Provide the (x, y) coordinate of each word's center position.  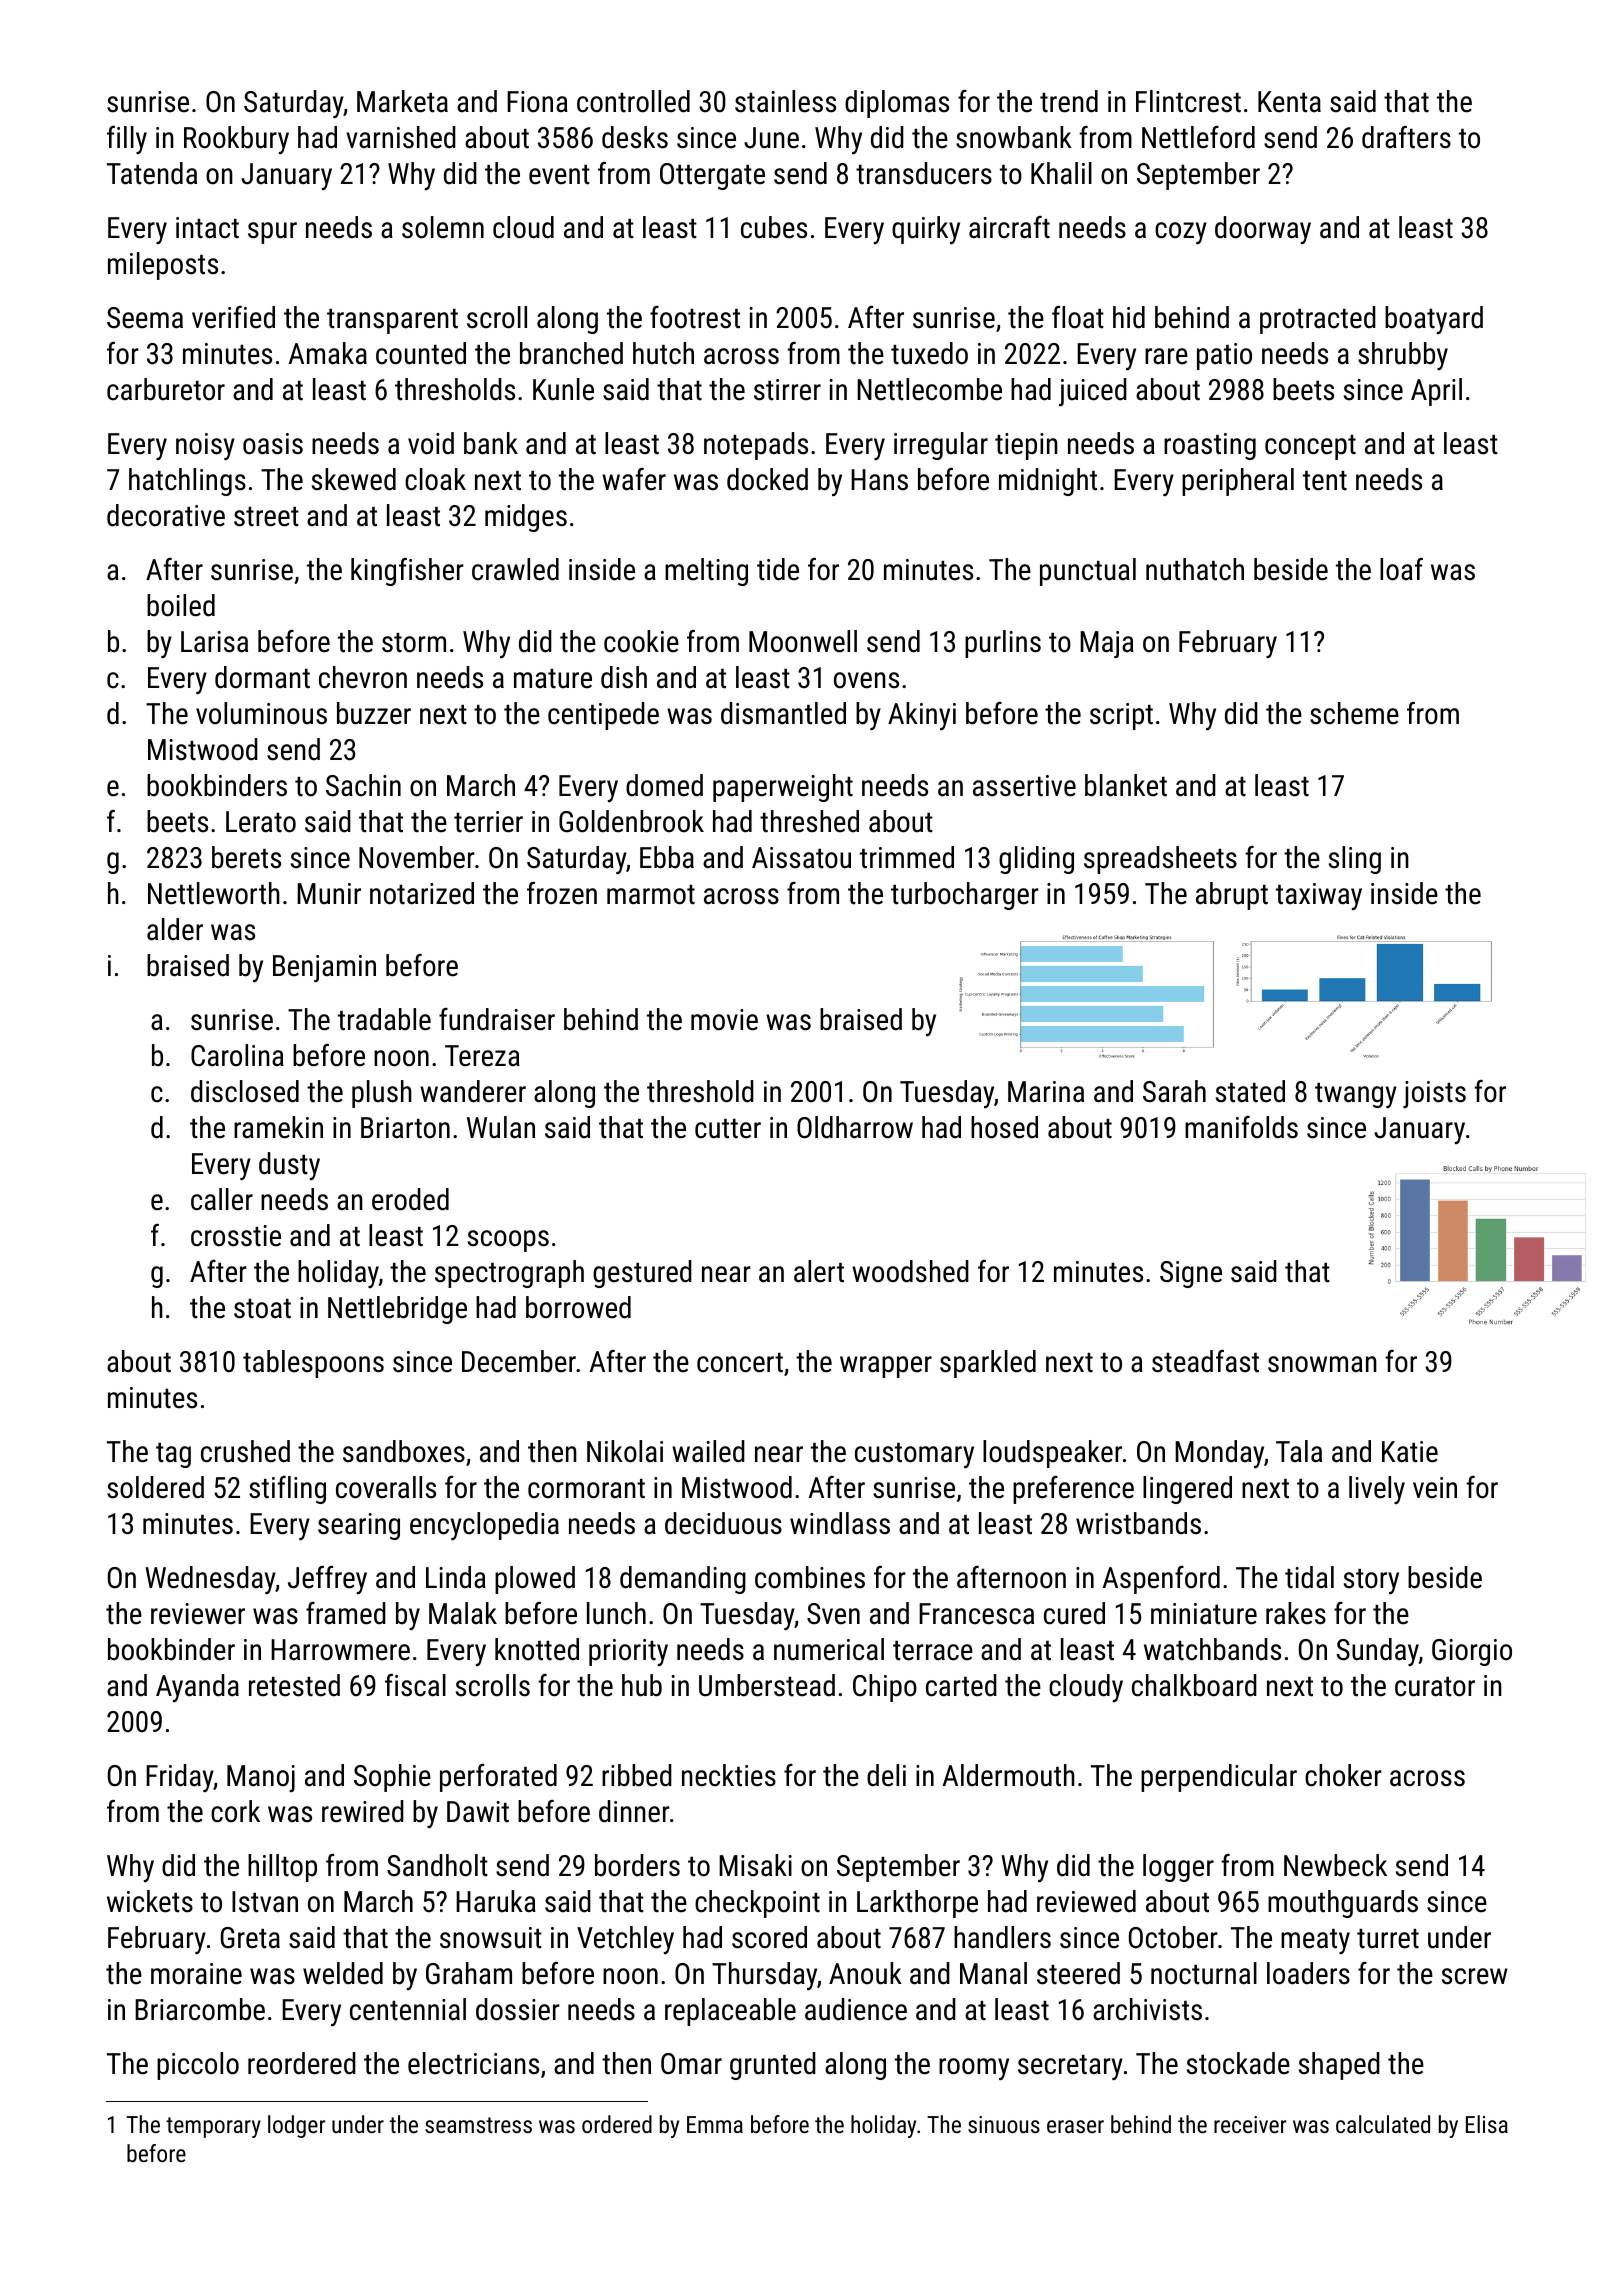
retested (294, 1685)
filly (127, 140)
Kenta (1289, 102)
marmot (651, 895)
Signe (1191, 1274)
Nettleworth (214, 893)
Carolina (237, 1055)
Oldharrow (855, 1127)
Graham (469, 1973)
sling (1355, 860)
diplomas (897, 104)
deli (886, 1775)
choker (1343, 1775)
